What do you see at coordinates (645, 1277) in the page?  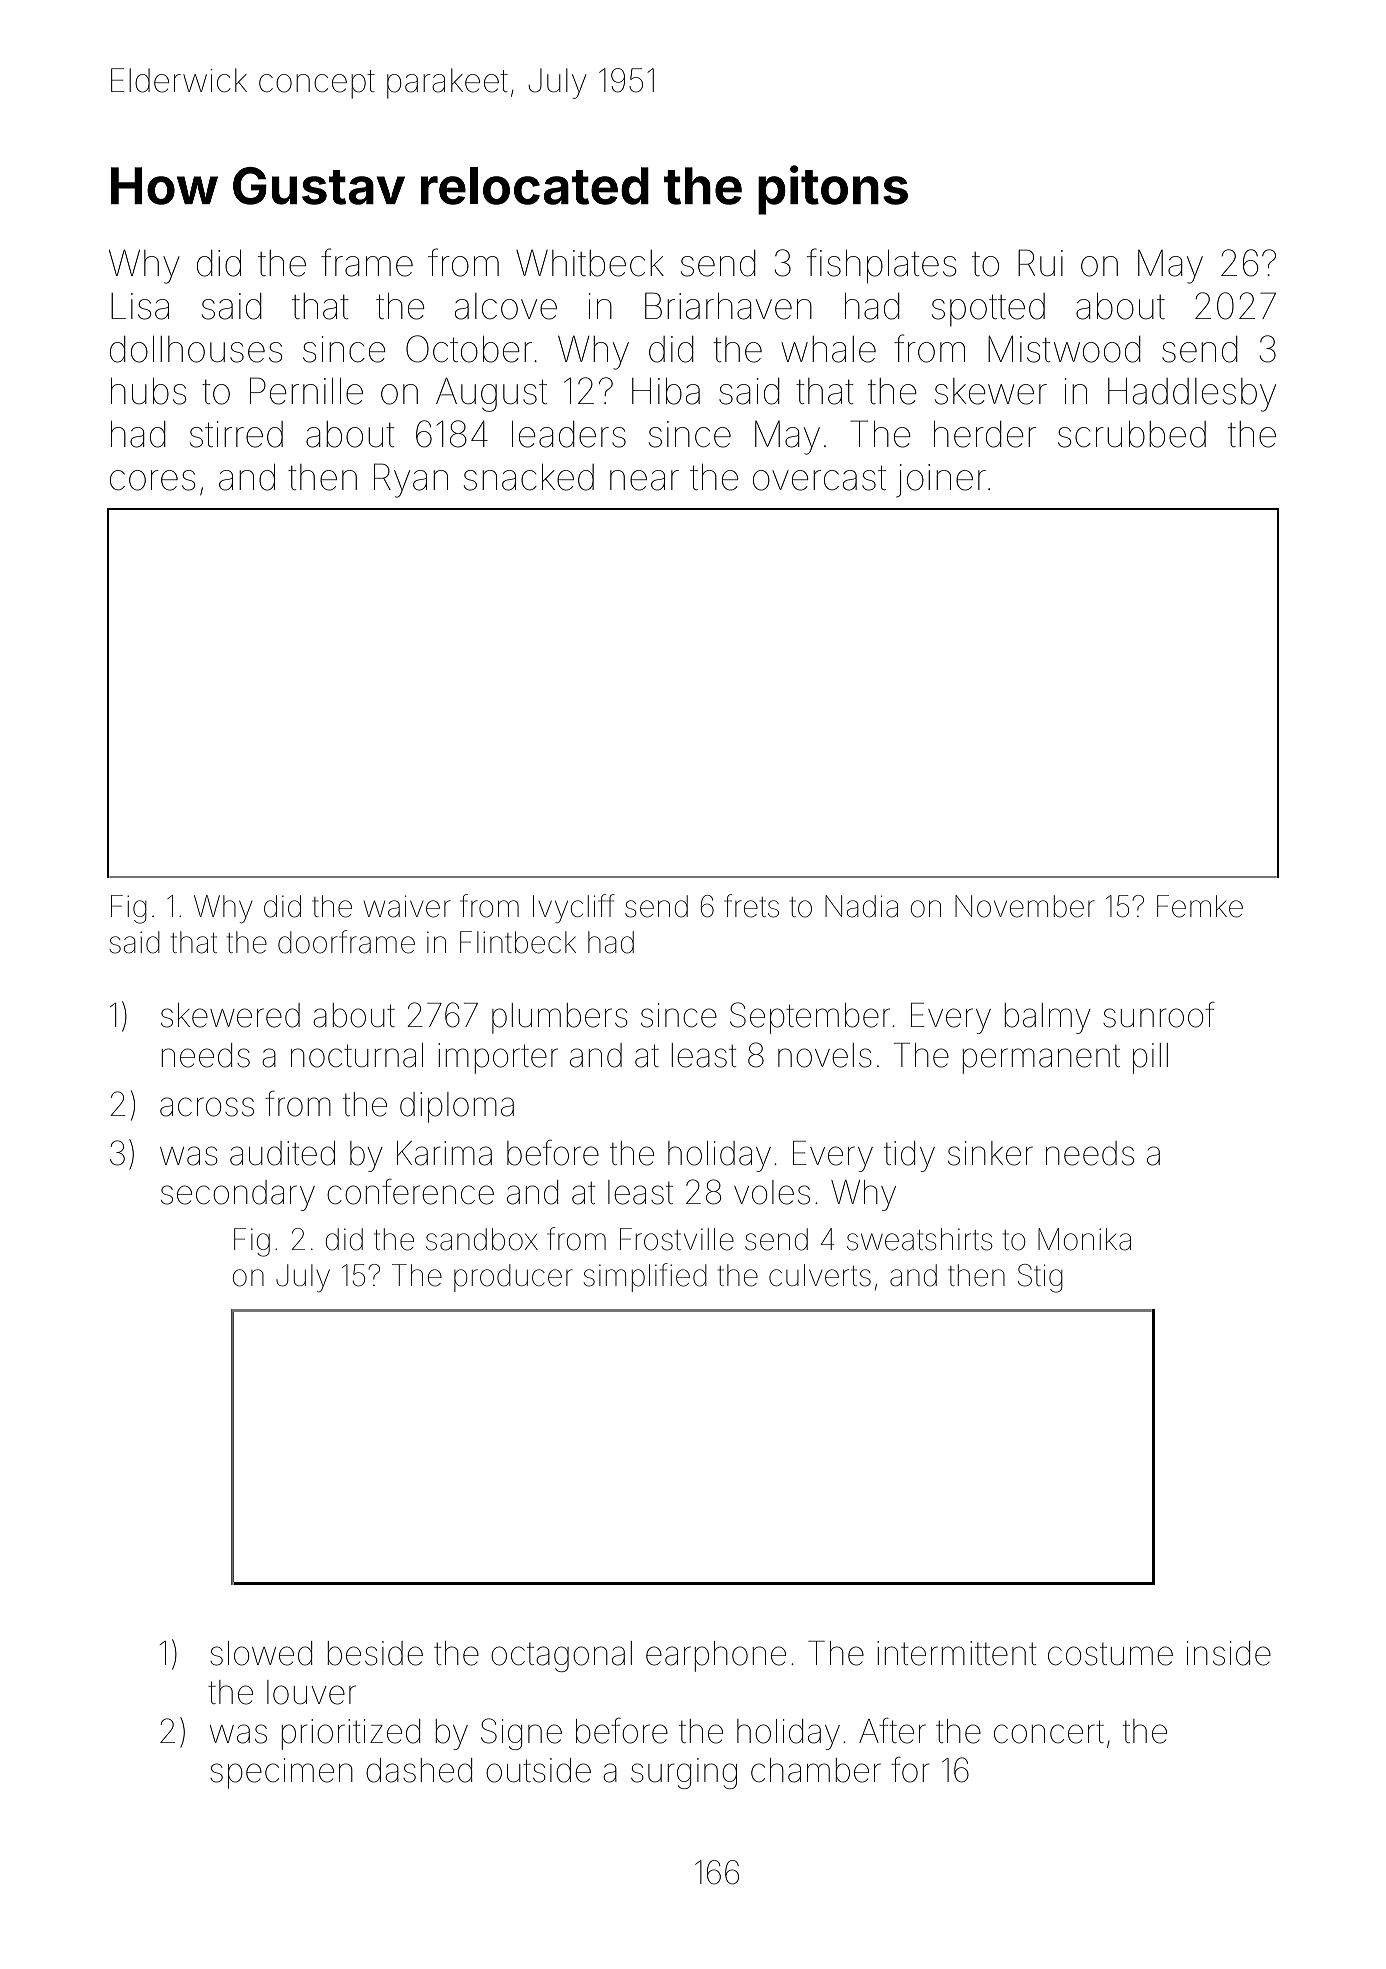 I see `simplified` at bounding box center [645, 1277].
